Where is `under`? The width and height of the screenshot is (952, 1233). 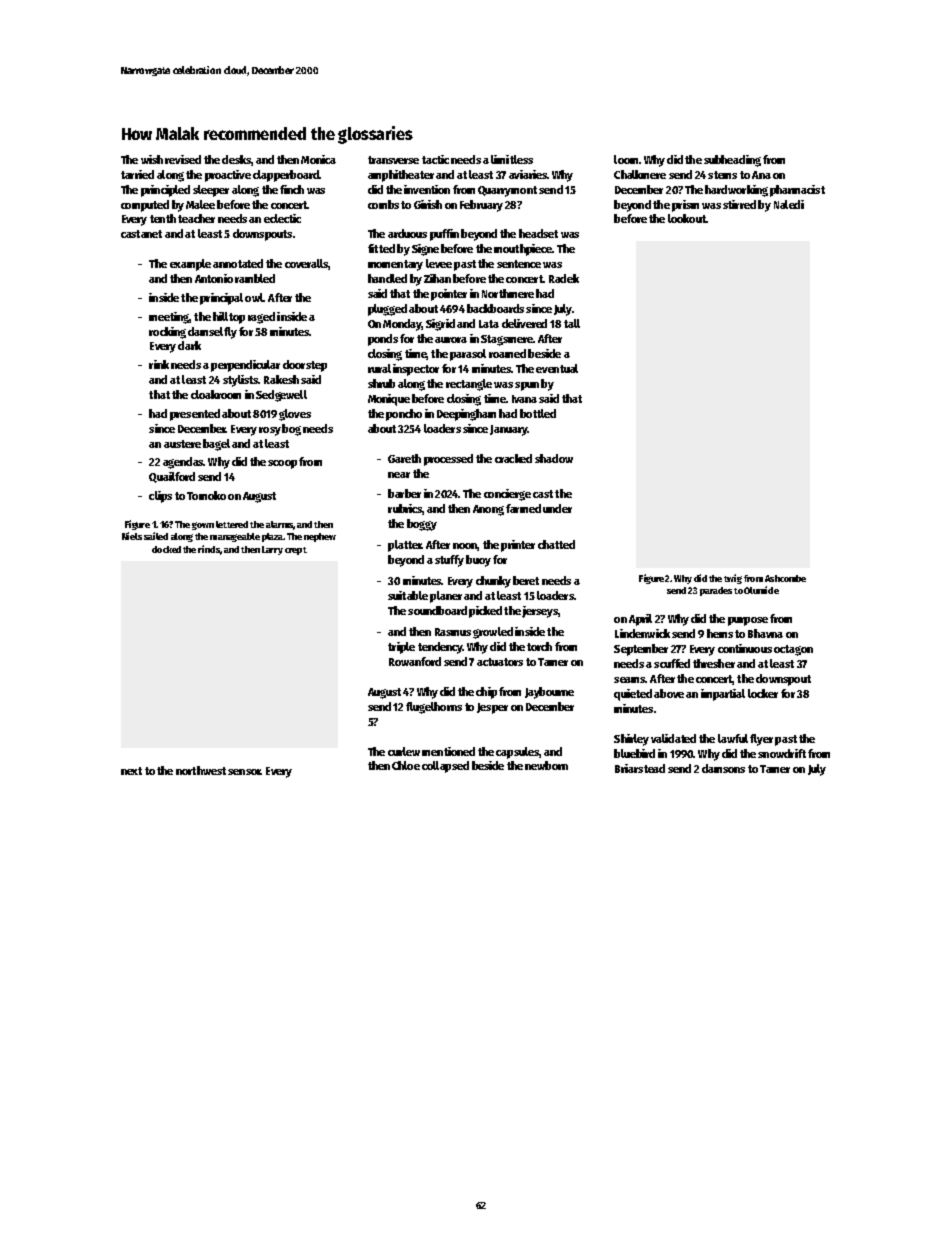
under is located at coordinates (557, 508).
